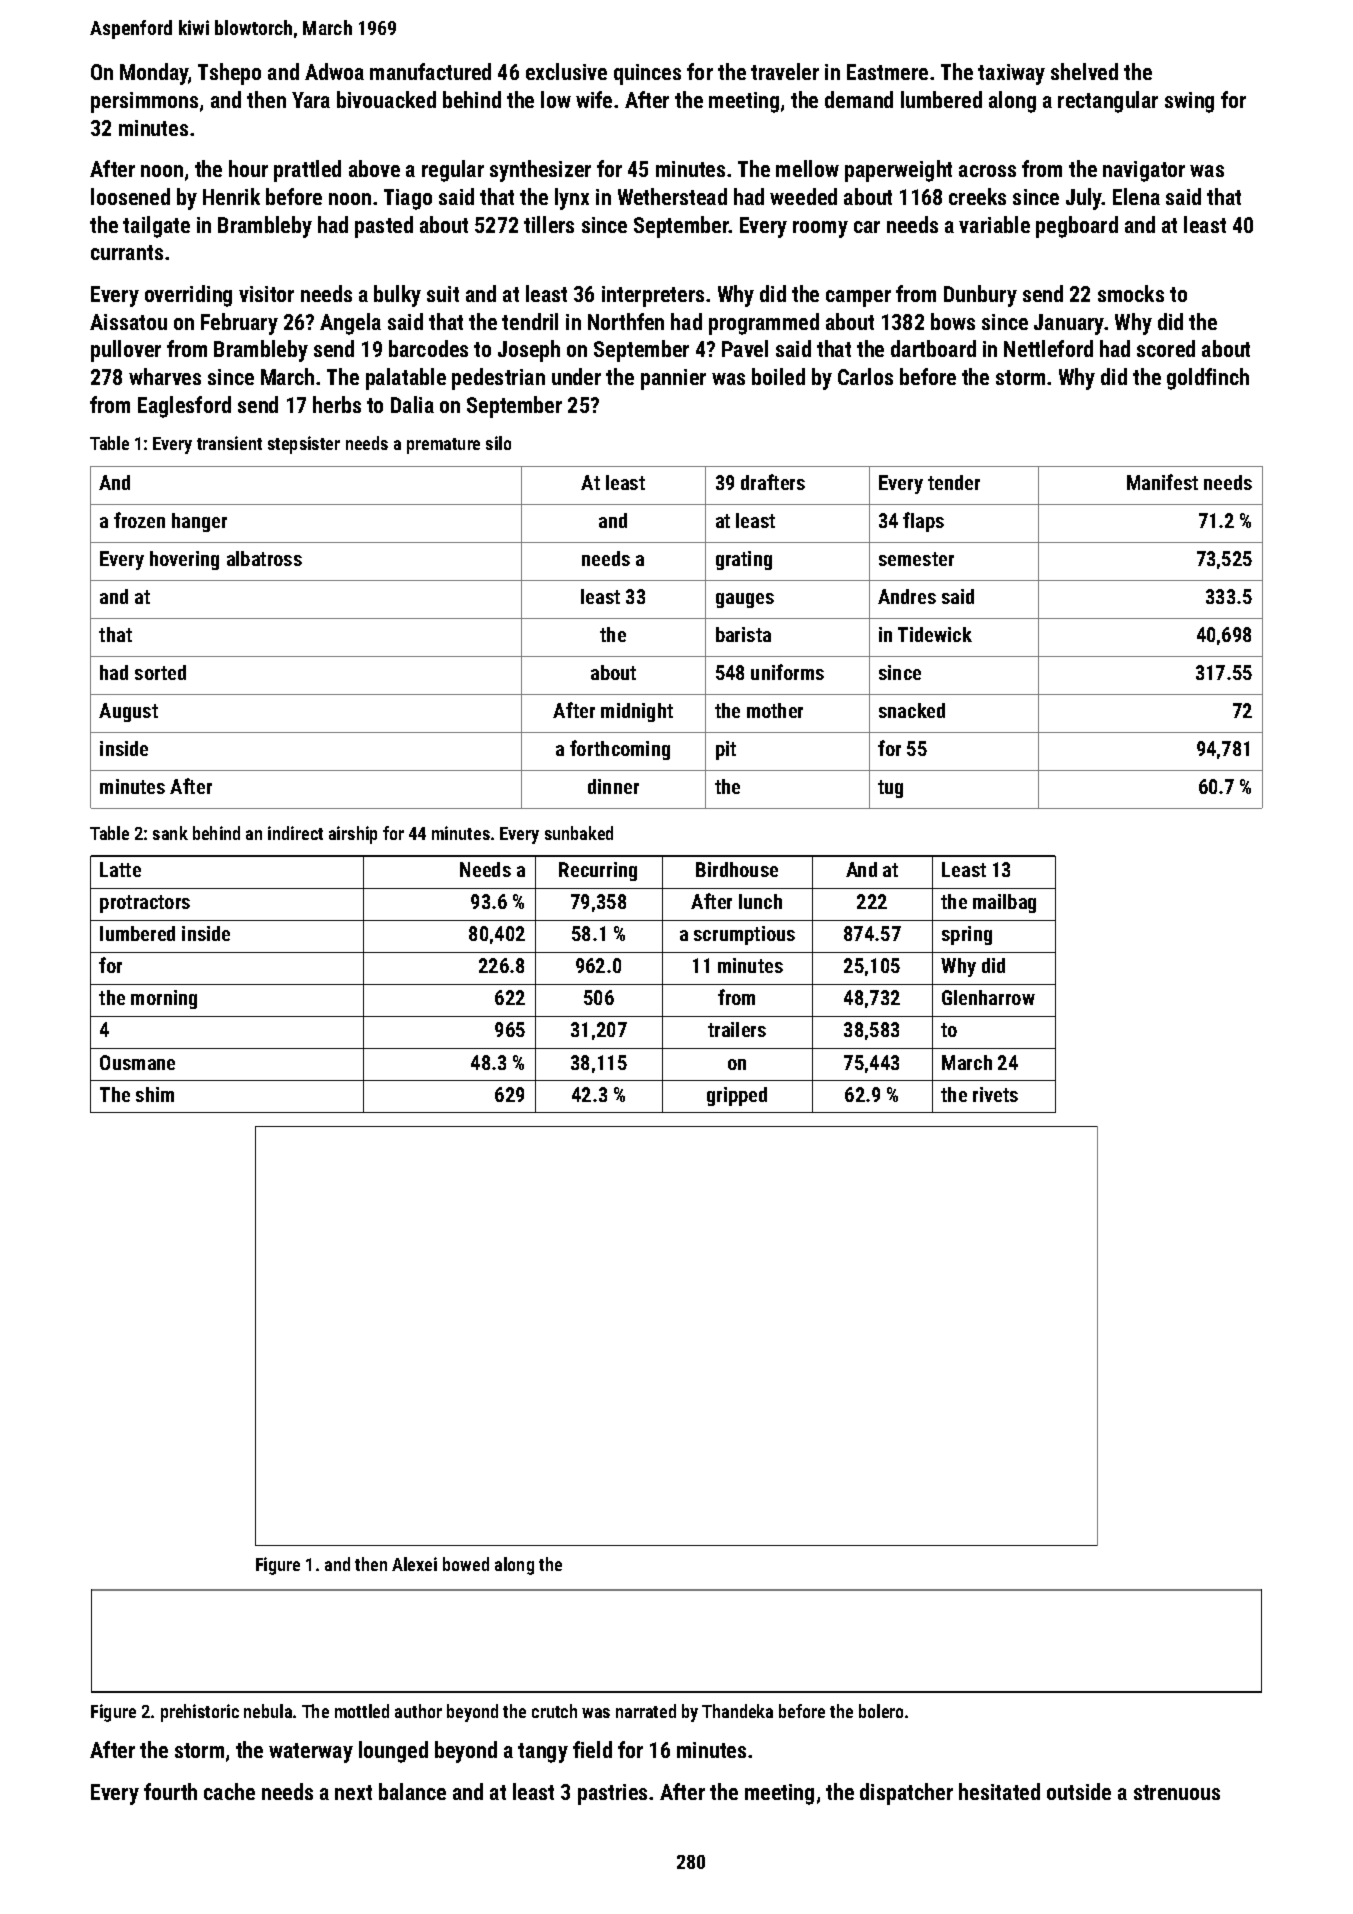 The width and height of the screenshot is (1353, 1914). What do you see at coordinates (200, 1713) in the screenshot?
I see `prehistoric` at bounding box center [200, 1713].
